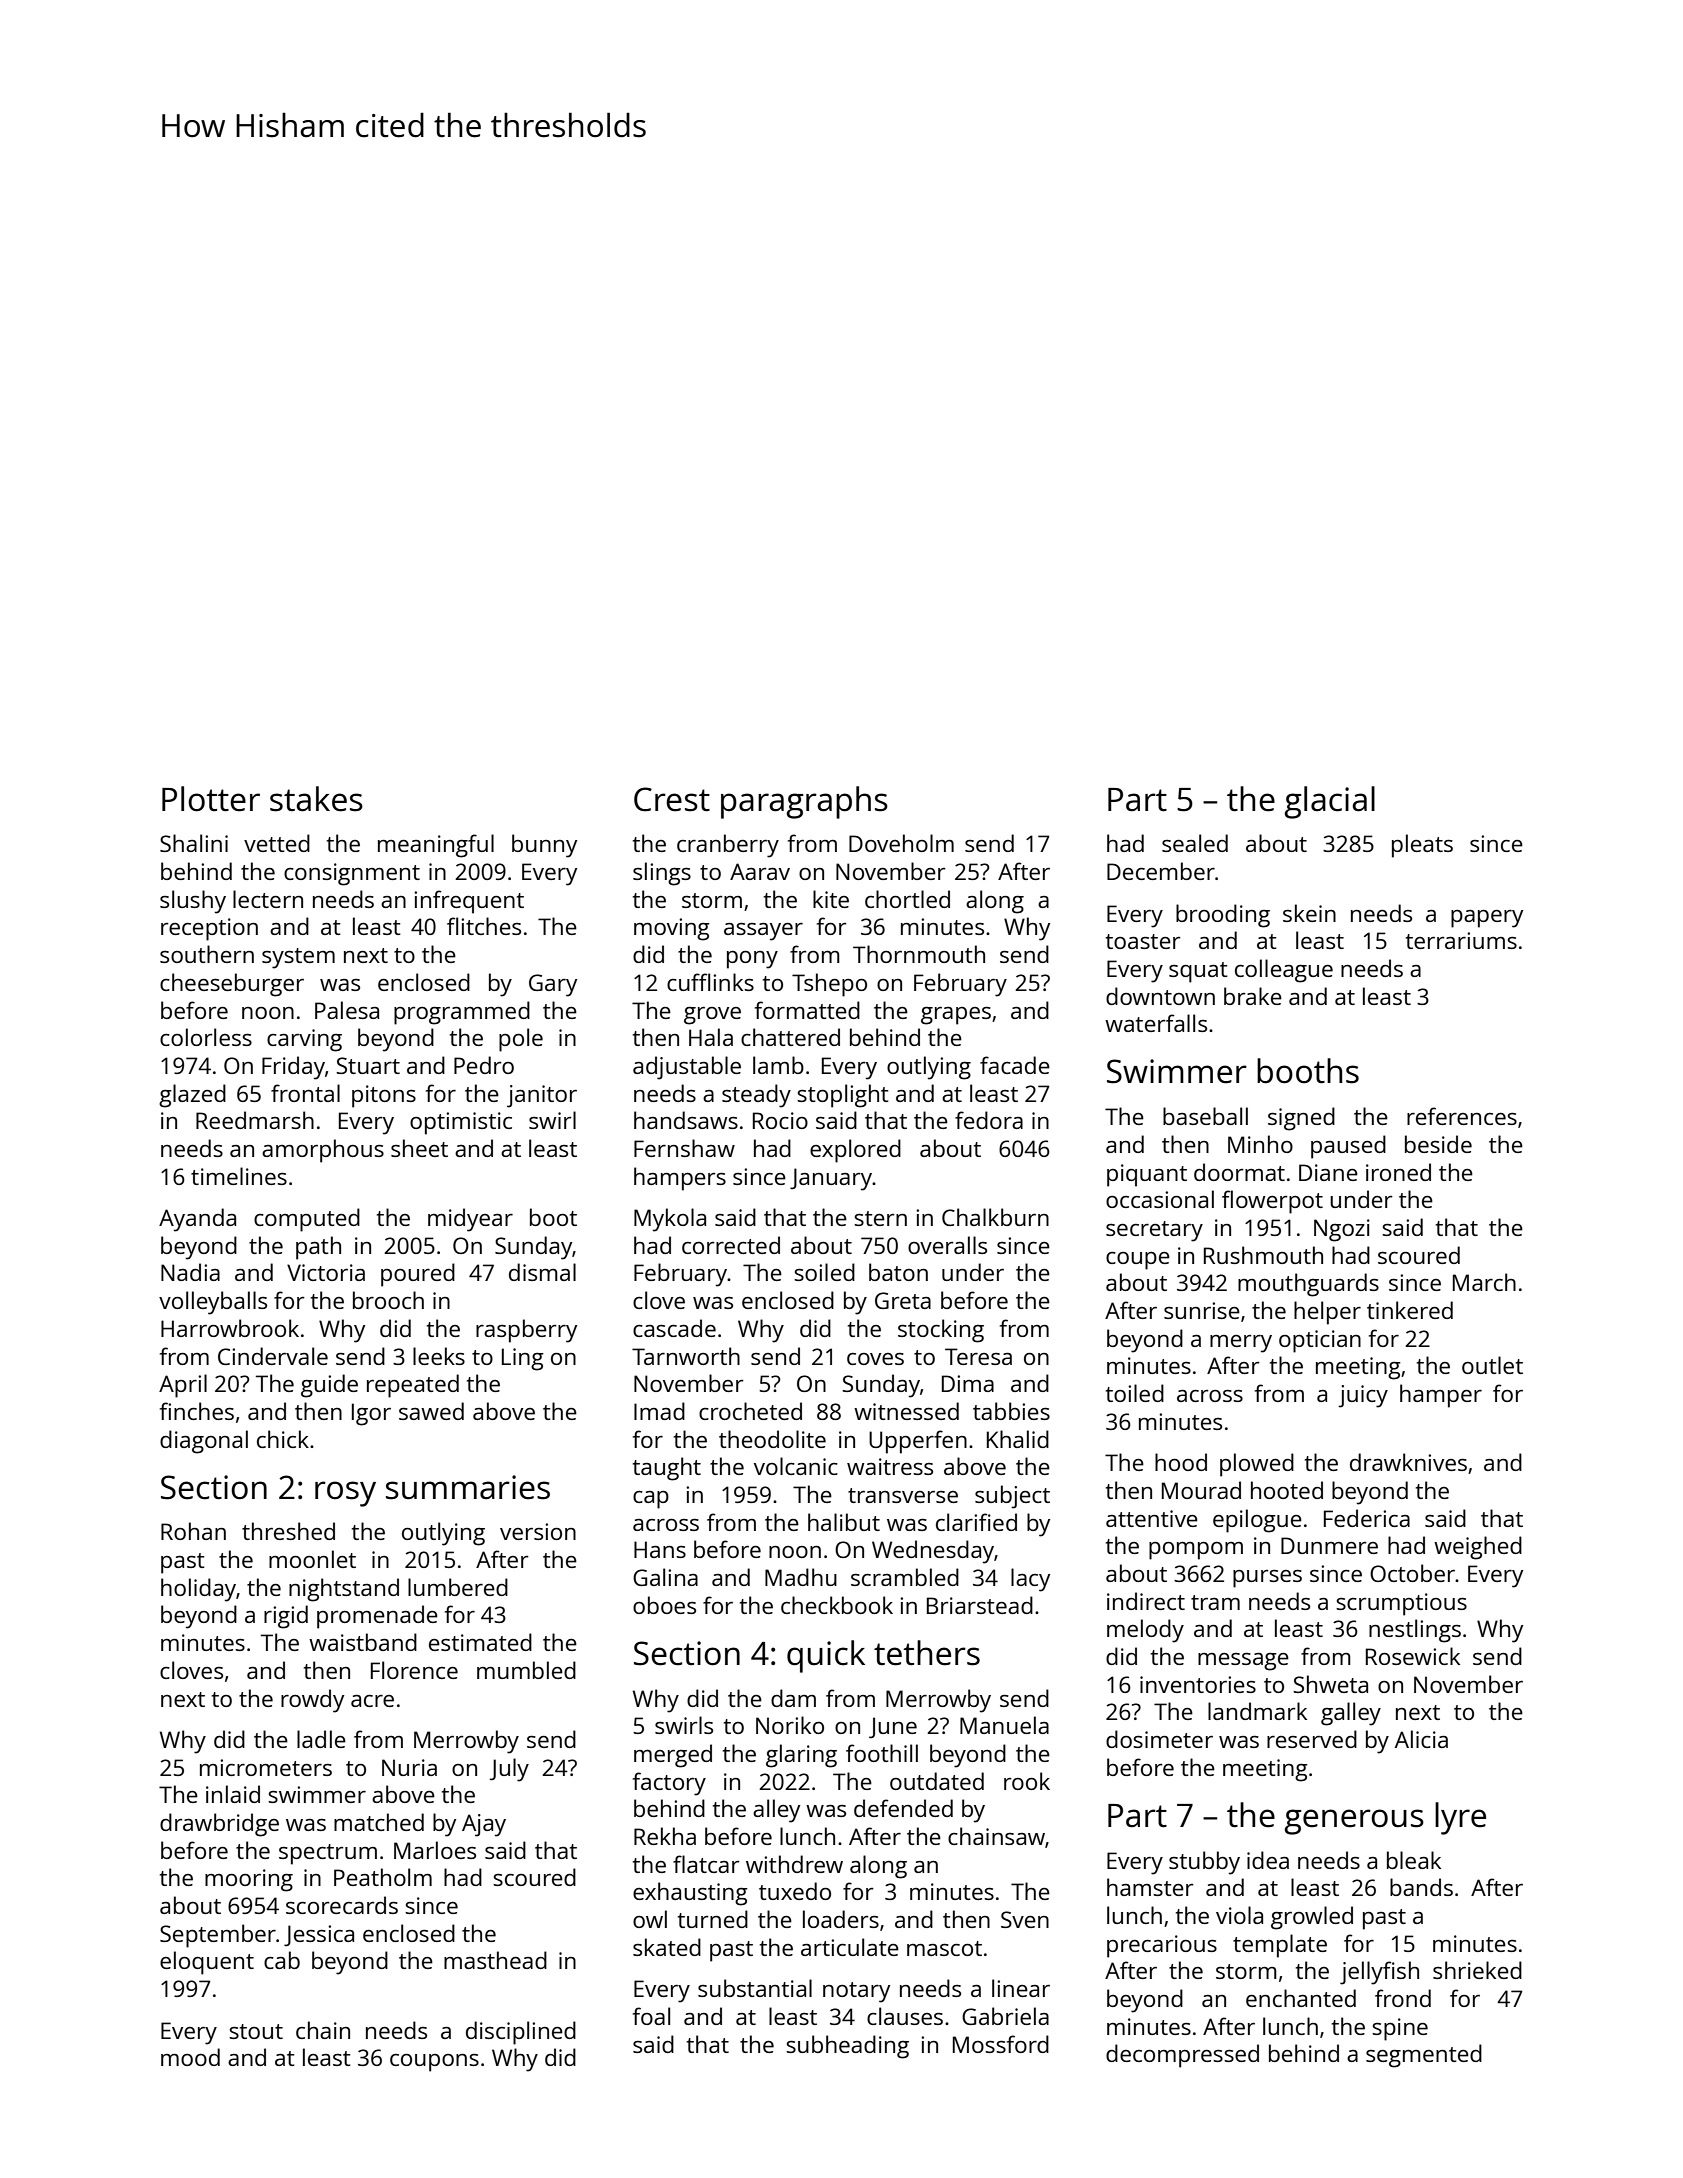  What do you see at coordinates (731, 1245) in the document?
I see `corrected` at bounding box center [731, 1245].
